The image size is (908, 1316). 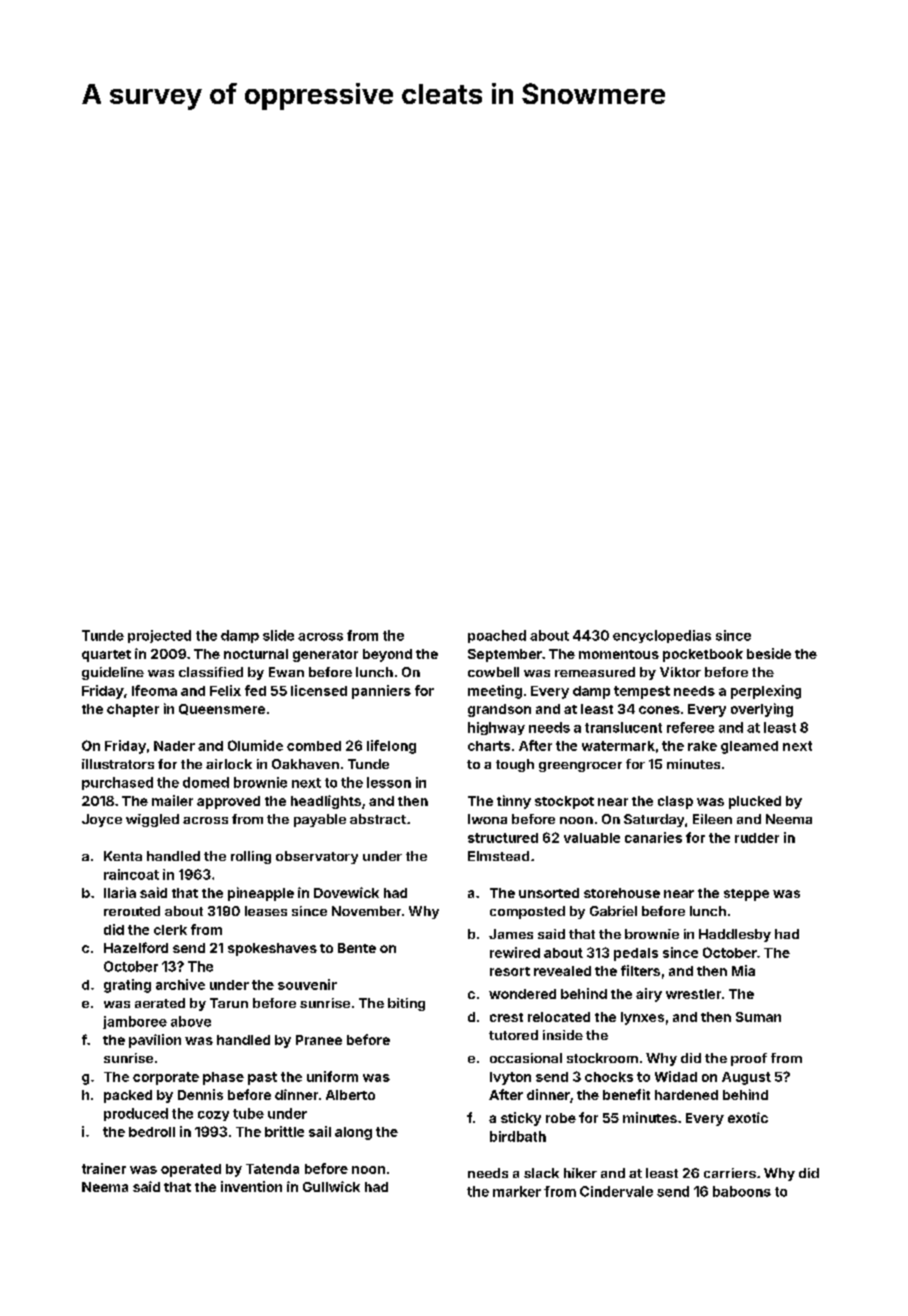 What do you see at coordinates (159, 636) in the screenshot?
I see `projected` at bounding box center [159, 636].
